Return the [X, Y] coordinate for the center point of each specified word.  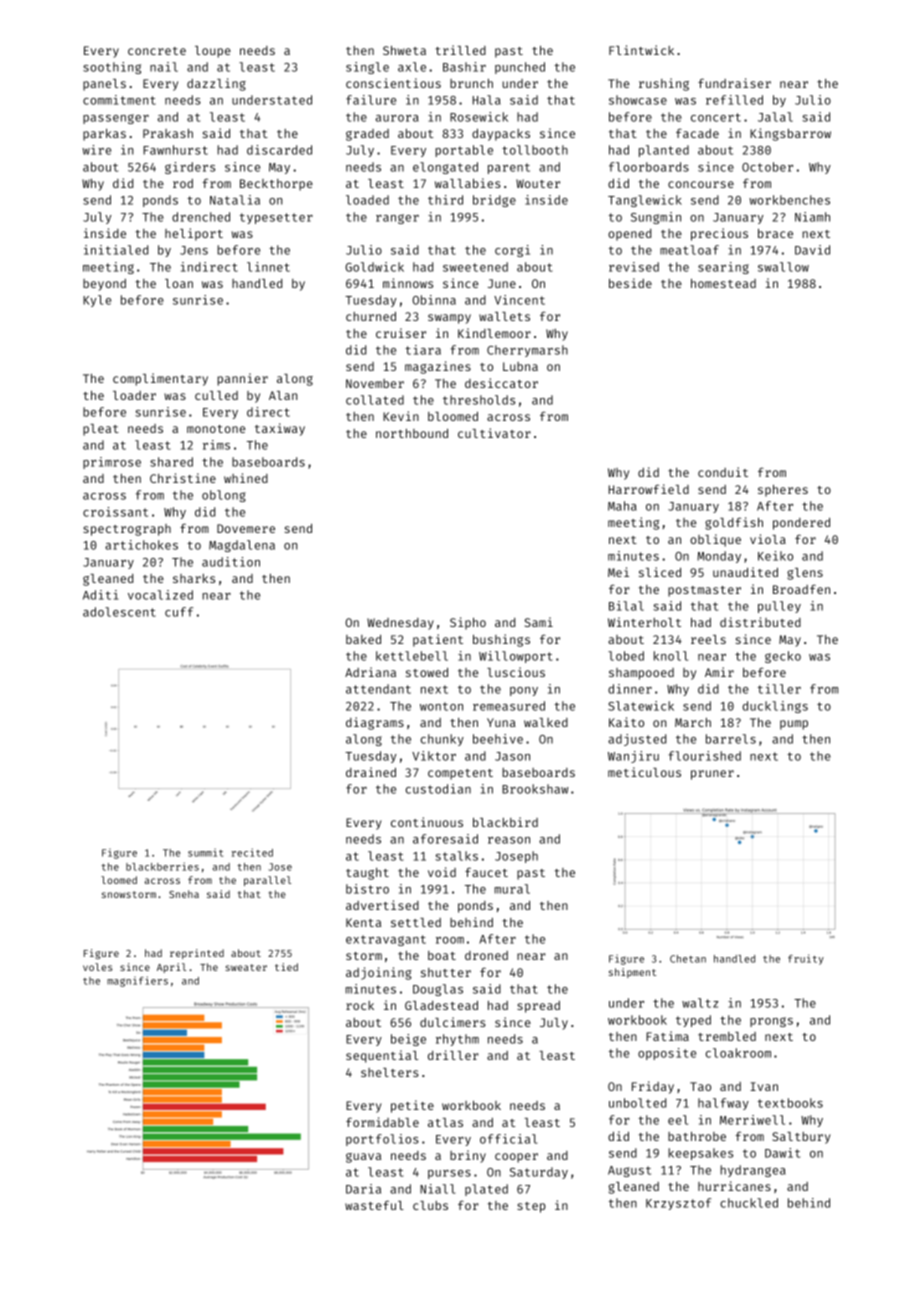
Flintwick [641, 50]
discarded [279, 150]
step [531, 1207]
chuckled [749, 1203]
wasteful [374, 1205]
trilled [460, 50]
